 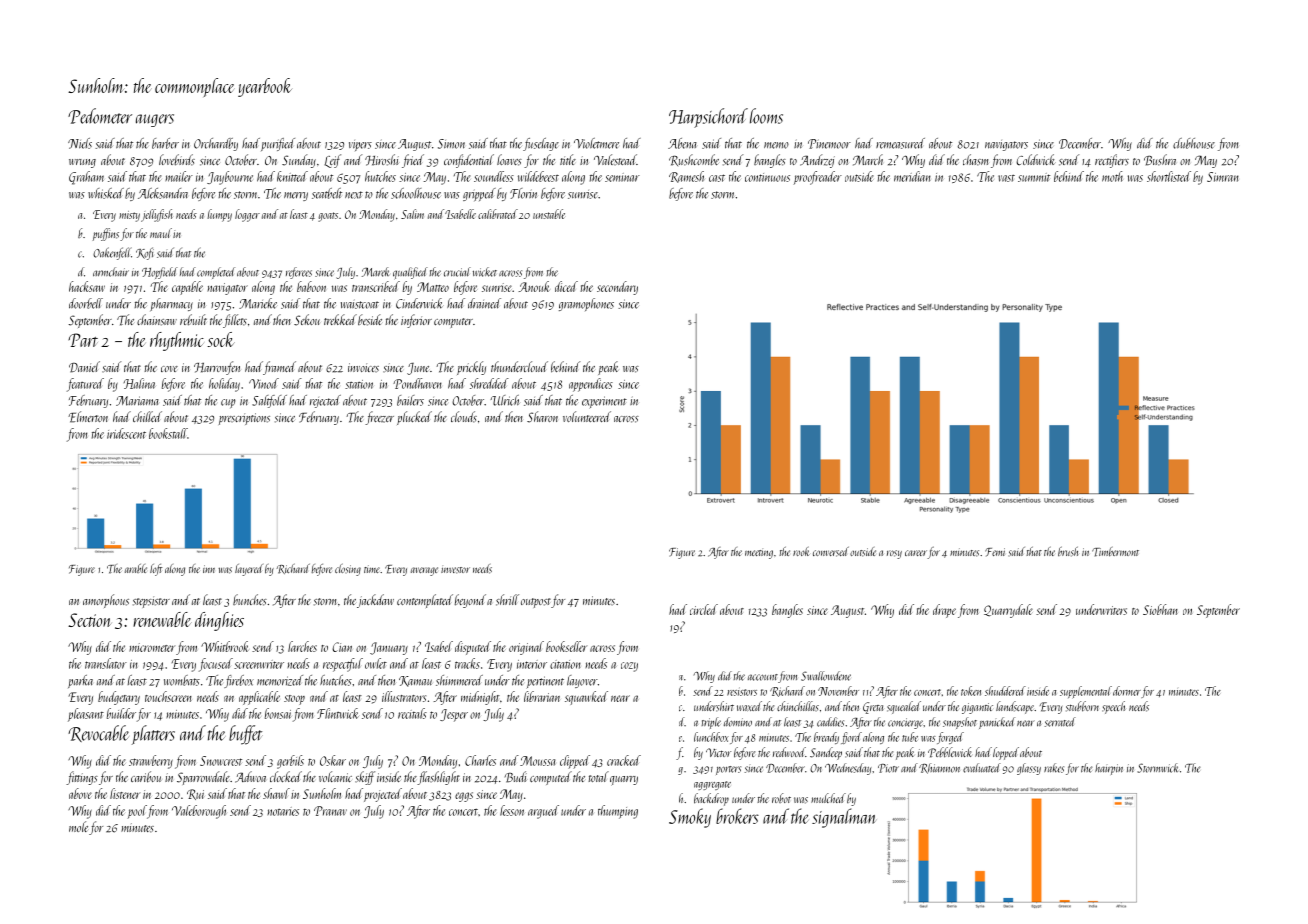 What do you see at coordinates (100, 116) in the screenshot?
I see `Pedometer` at bounding box center [100, 116].
